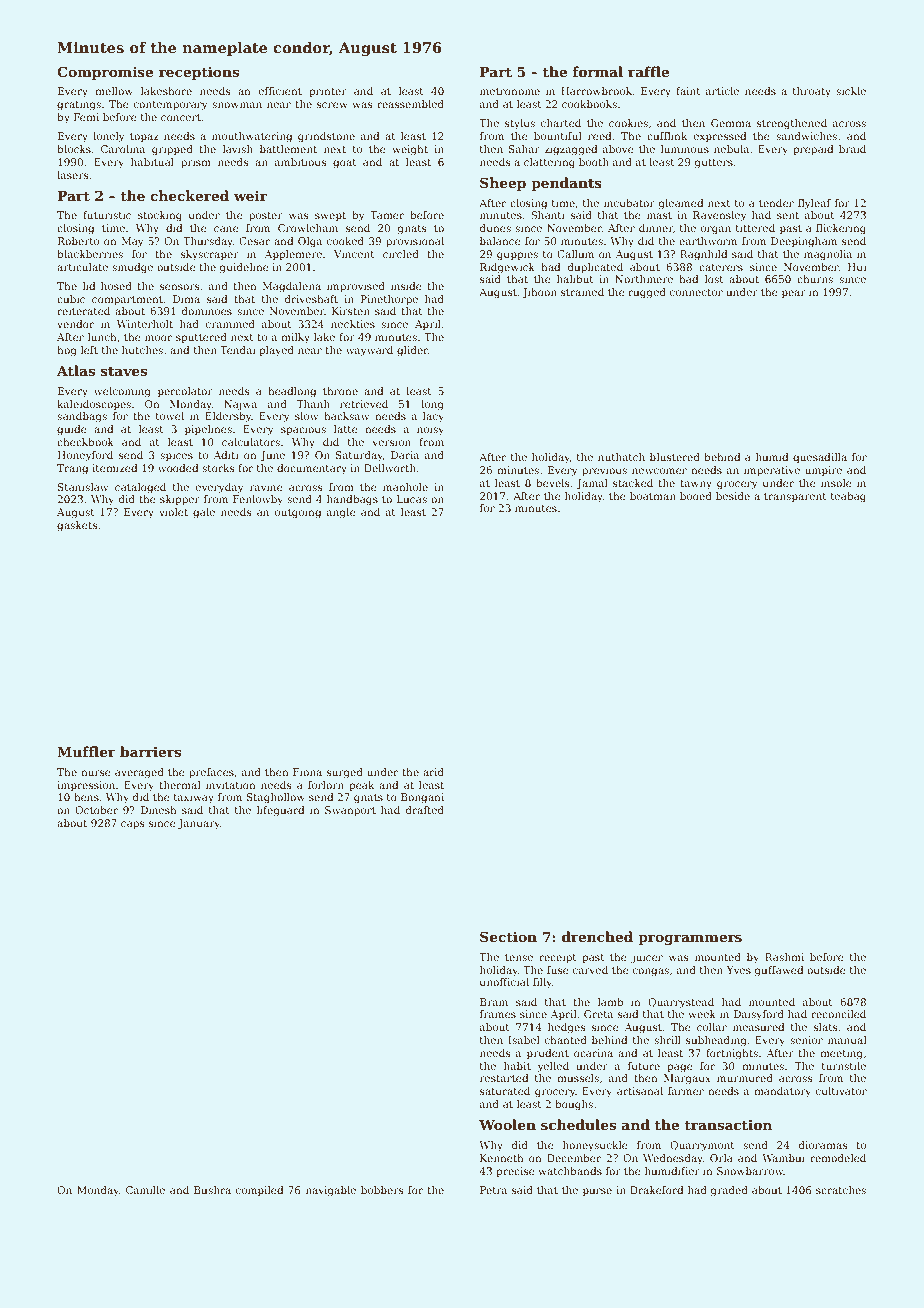 The width and height of the document is (924, 1308). I want to click on transparent, so click(795, 497).
